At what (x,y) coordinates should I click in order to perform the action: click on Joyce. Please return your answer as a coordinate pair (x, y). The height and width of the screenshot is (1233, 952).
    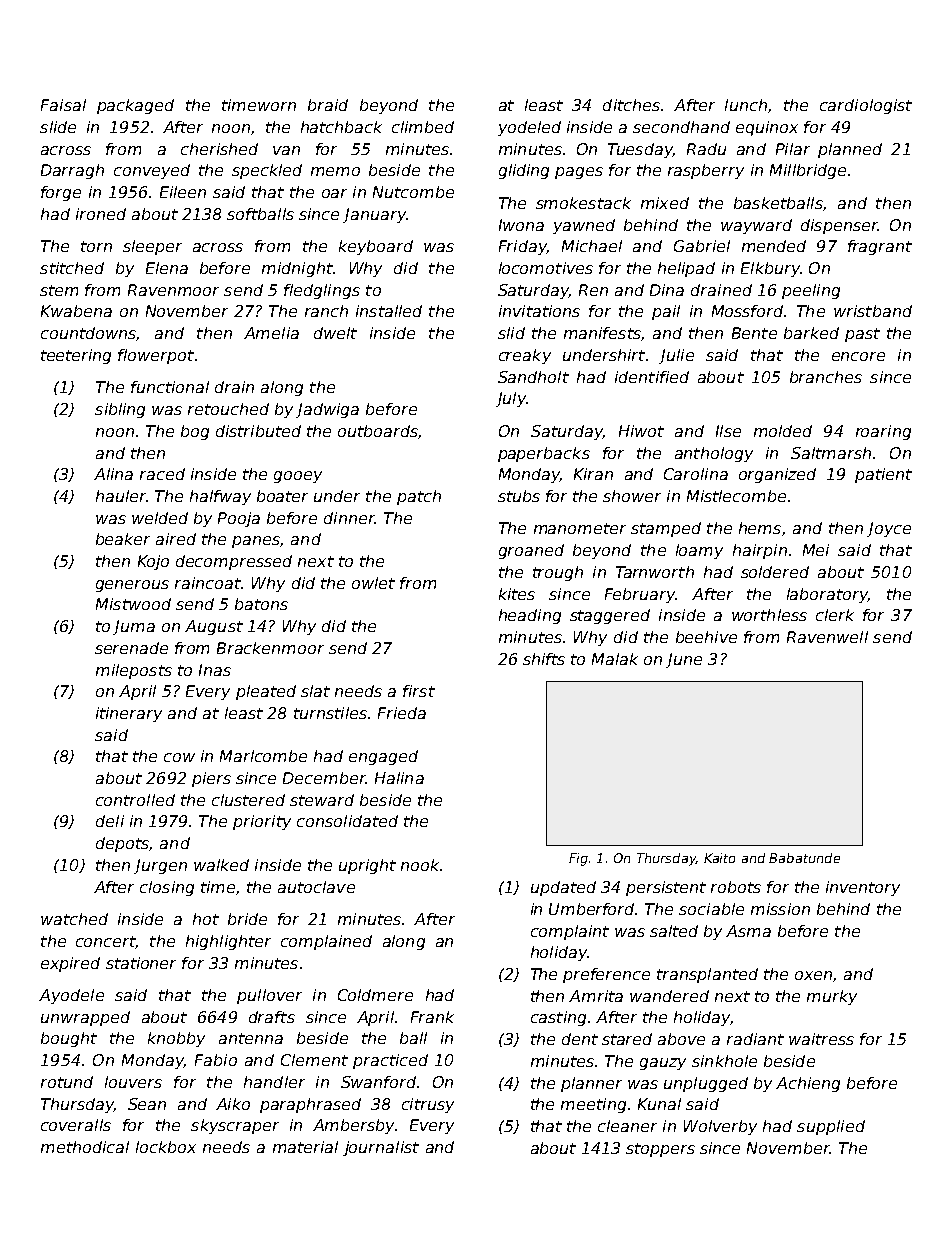
    Looking at the image, I should click on (889, 529).
